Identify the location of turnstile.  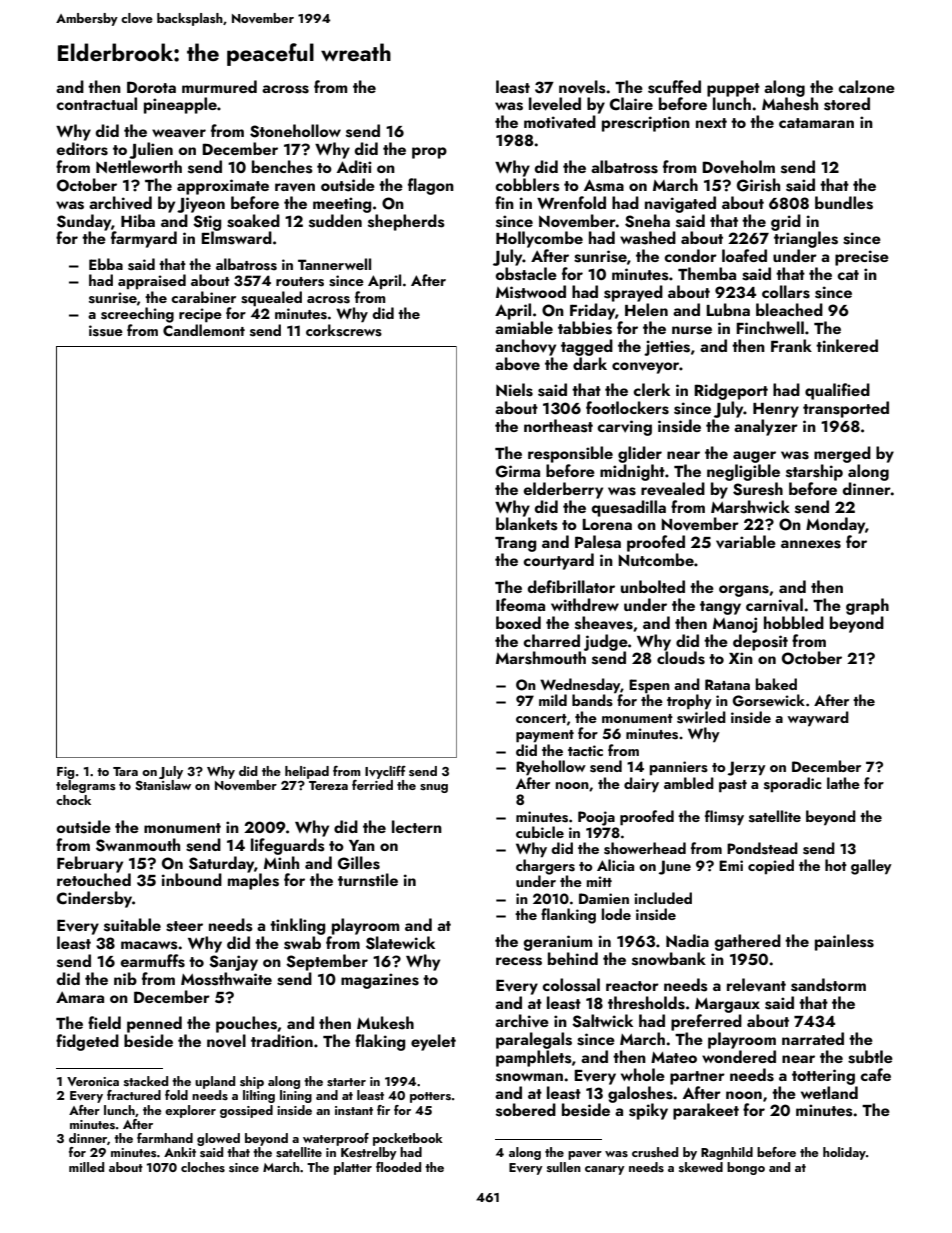
(368, 880).
